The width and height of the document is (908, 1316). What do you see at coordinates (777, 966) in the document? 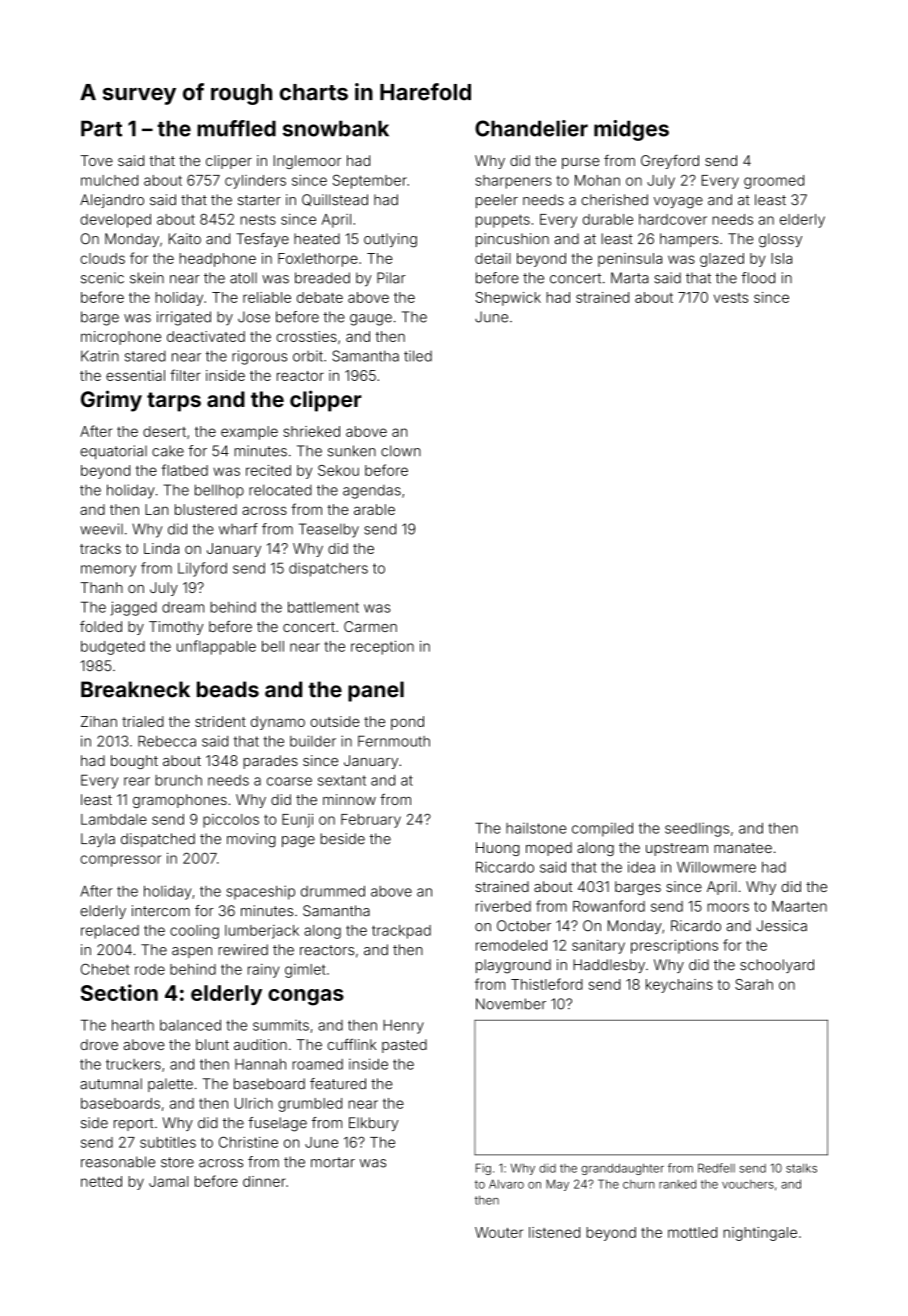
I see `schoolyard` at bounding box center [777, 966].
